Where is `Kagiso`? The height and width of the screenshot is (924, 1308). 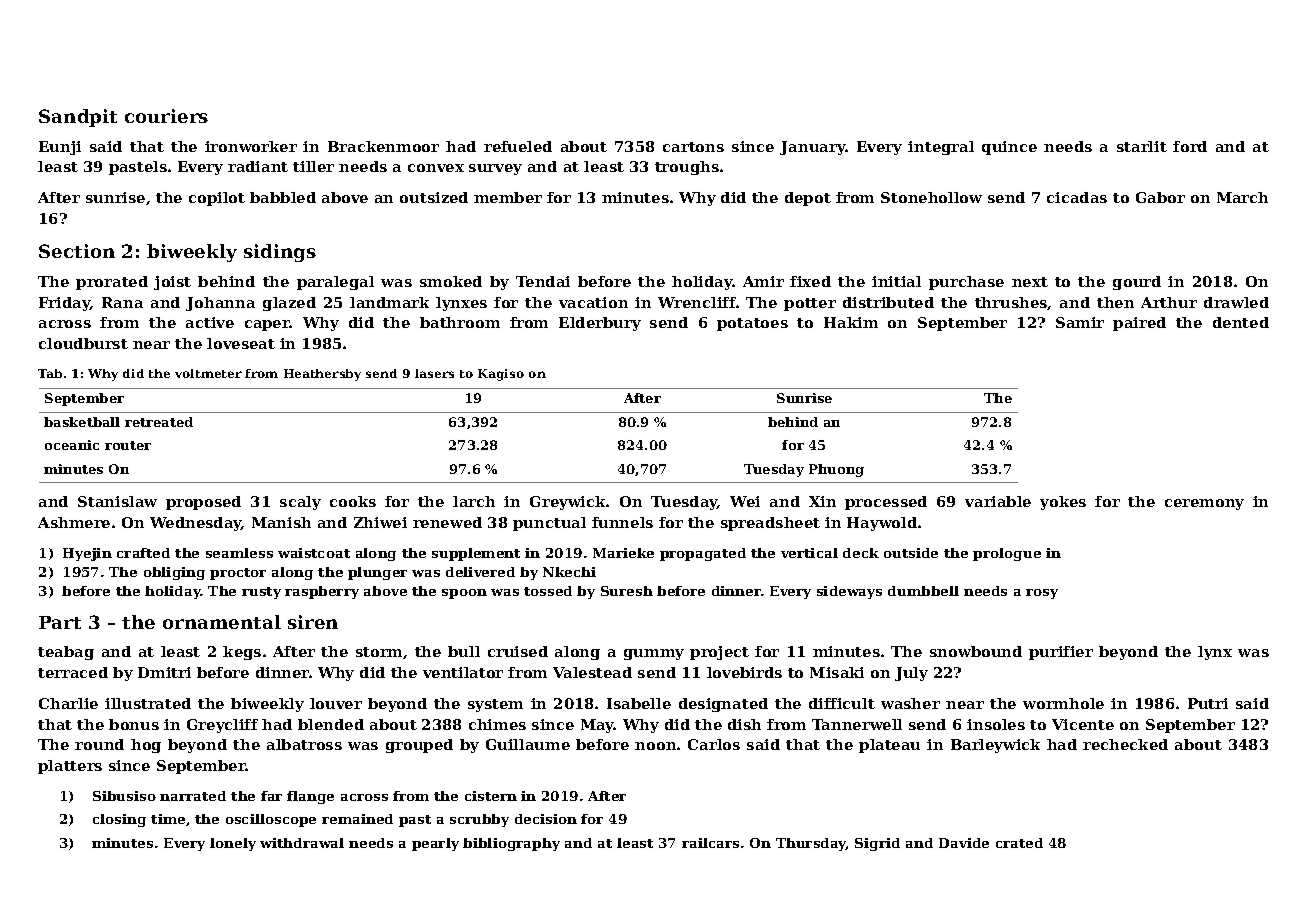 Kagiso is located at coordinates (501, 375).
